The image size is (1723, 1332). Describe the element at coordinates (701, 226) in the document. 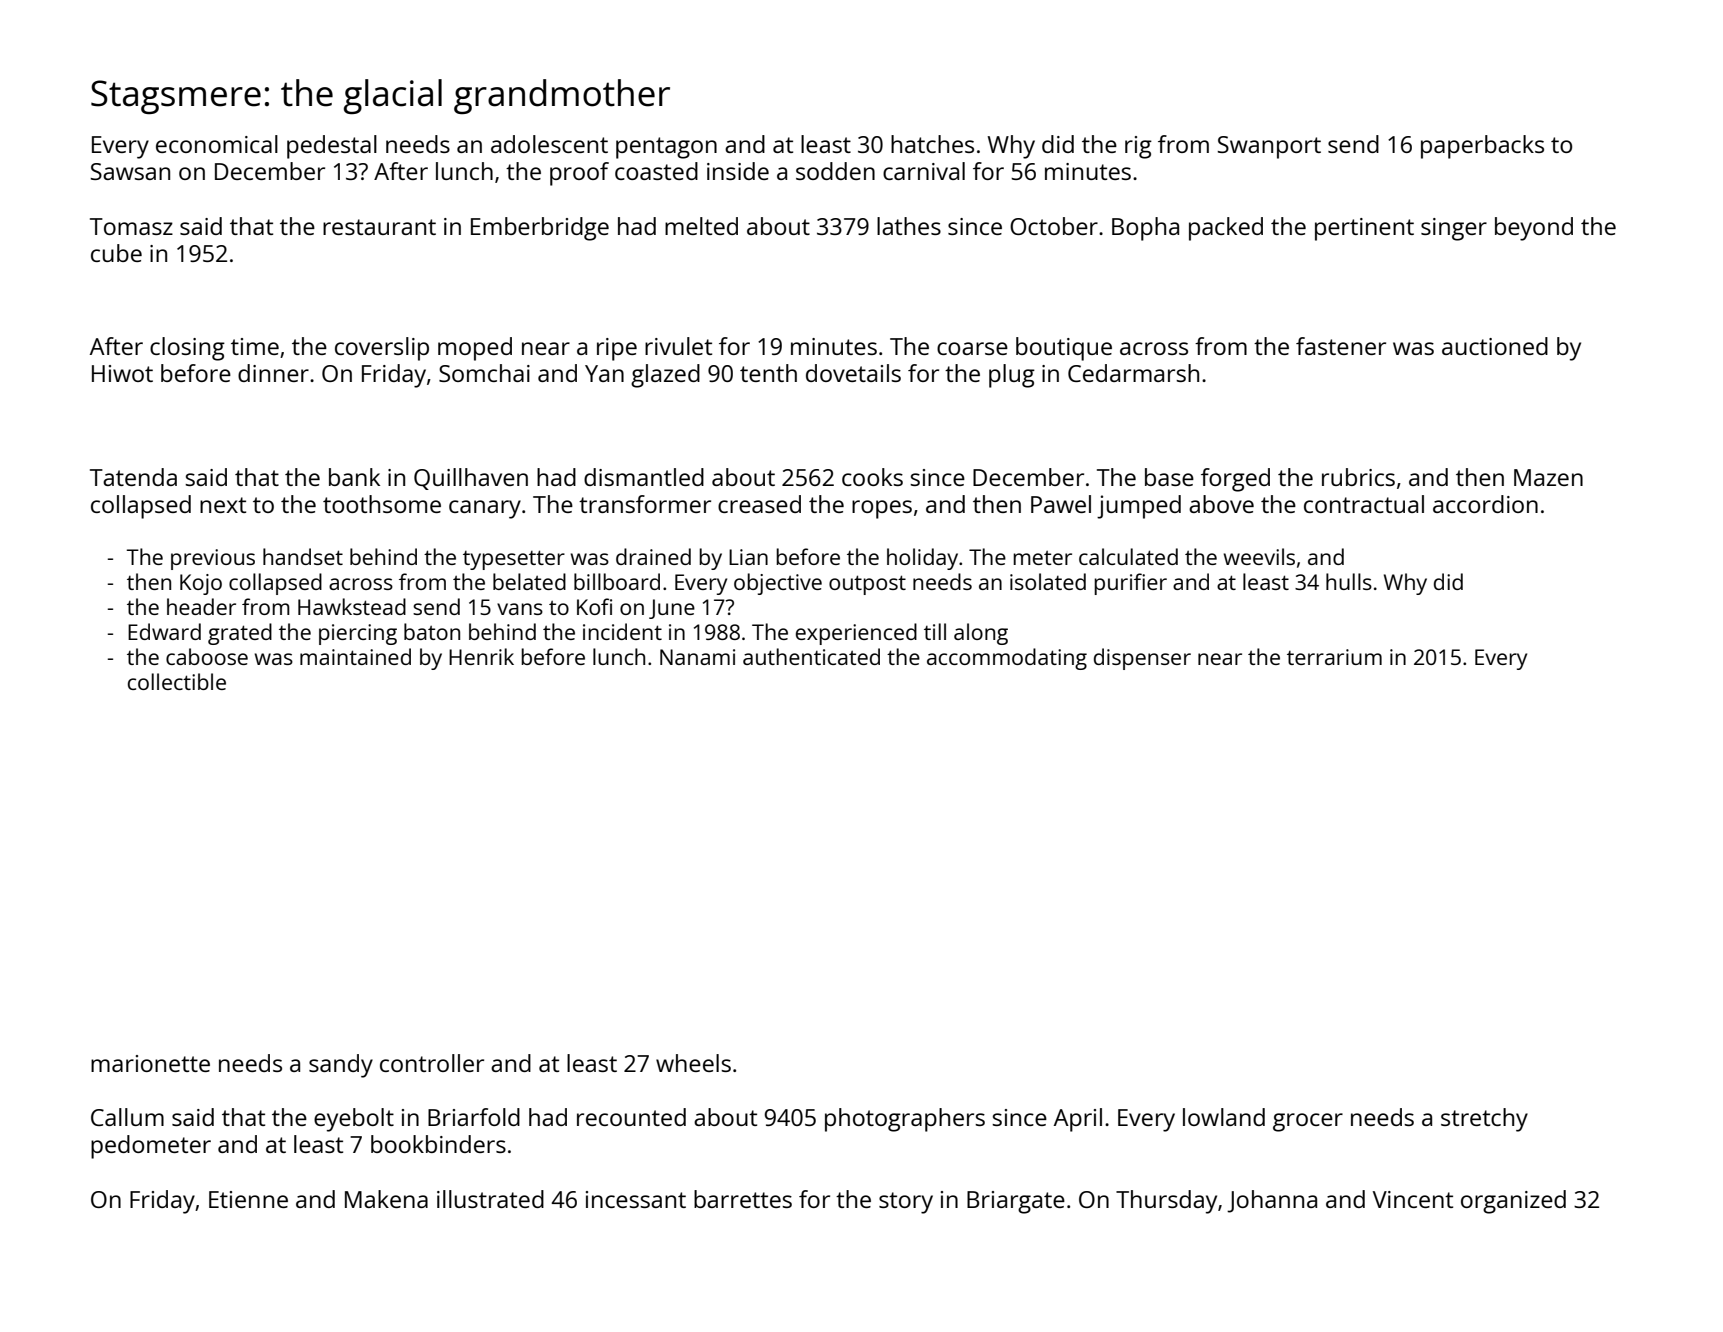

I see `melted` at that location.
